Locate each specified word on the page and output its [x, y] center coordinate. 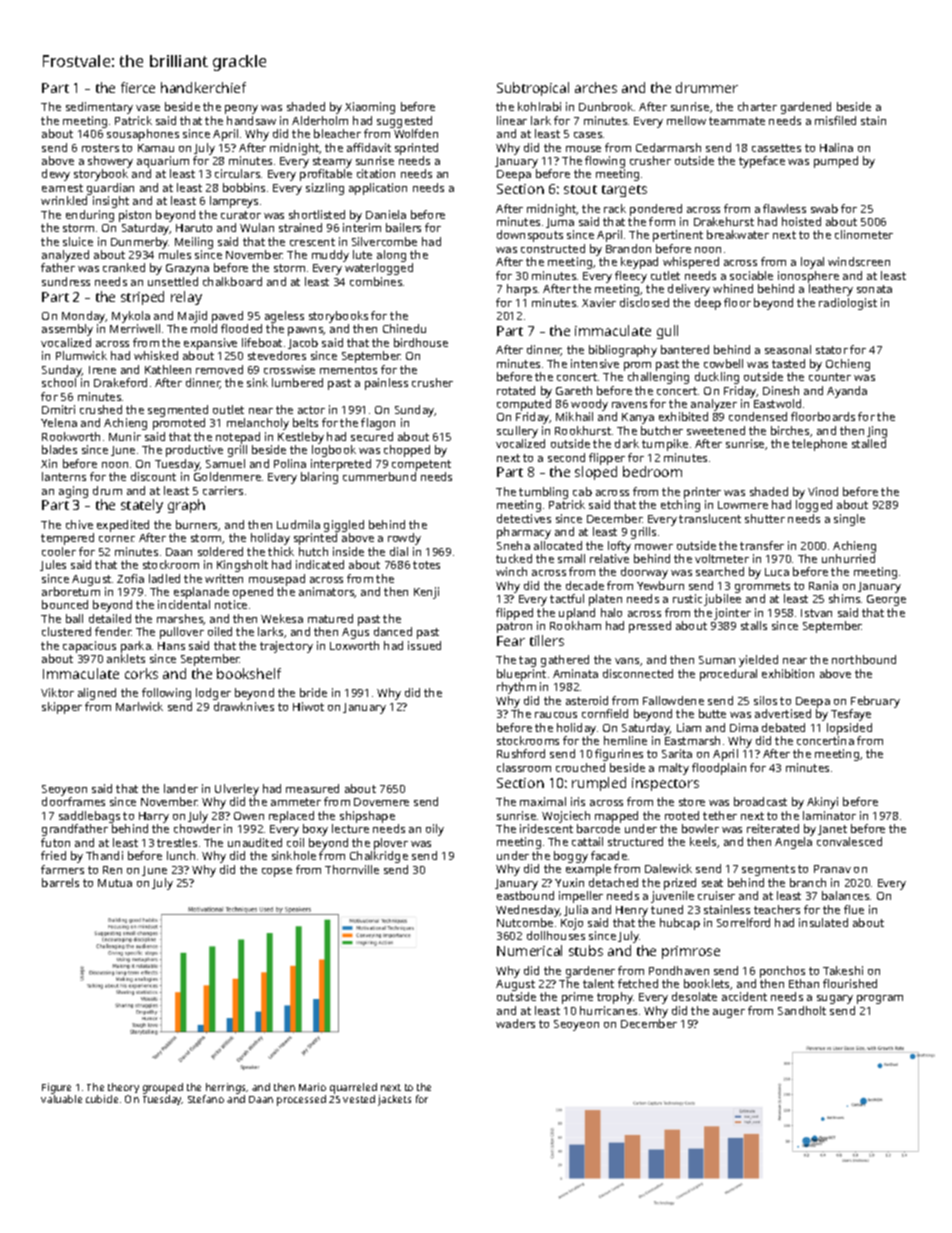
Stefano [206, 1099]
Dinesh [781, 390]
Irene [102, 370]
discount [153, 476]
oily [435, 830]
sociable [751, 275]
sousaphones [143, 135]
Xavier [599, 302]
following [166, 694]
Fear [511, 641]
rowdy [404, 539]
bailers [403, 227]
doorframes [73, 801]
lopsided [849, 729]
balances [845, 895]
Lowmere [743, 505]
